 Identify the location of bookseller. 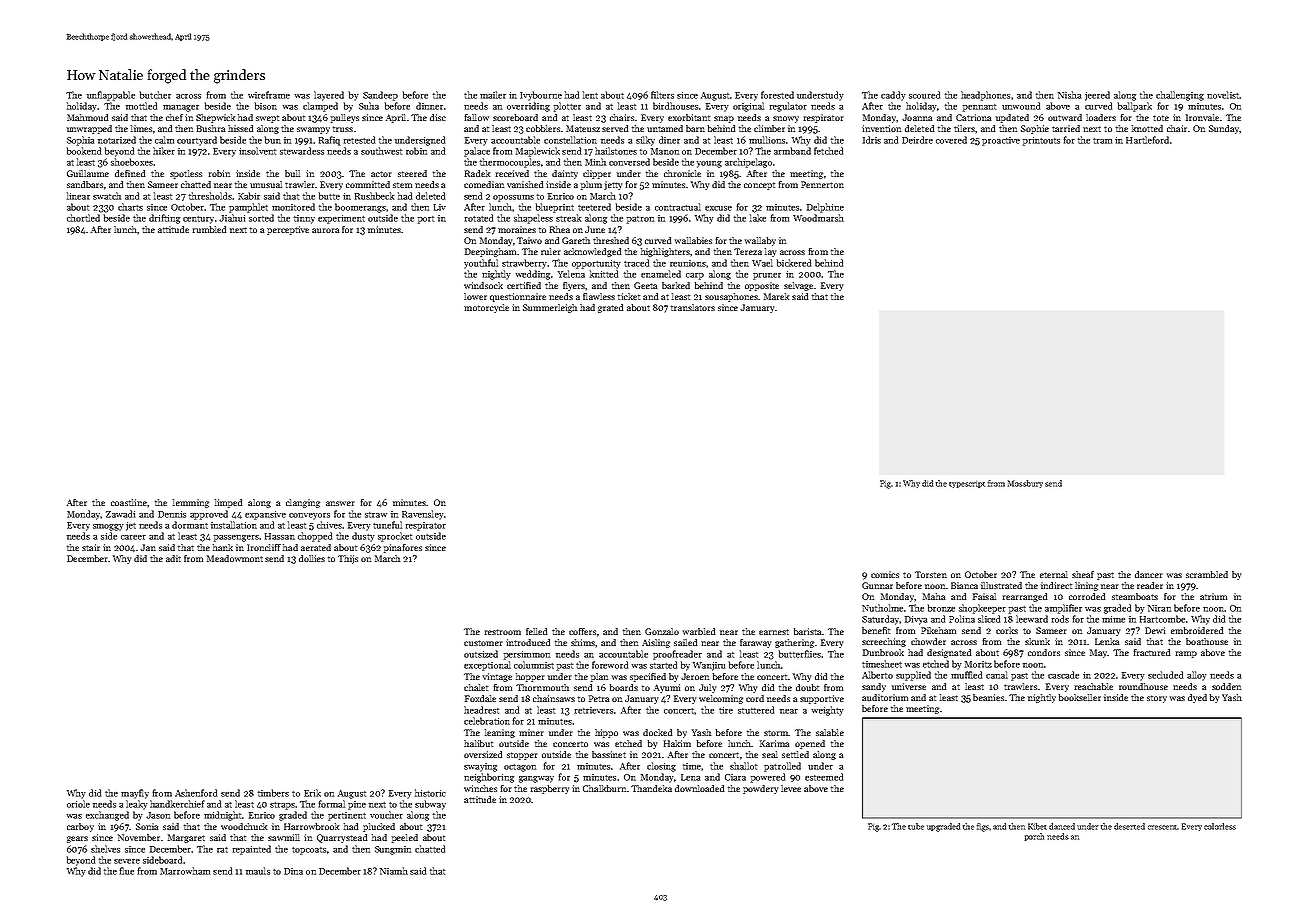
(1079, 697).
